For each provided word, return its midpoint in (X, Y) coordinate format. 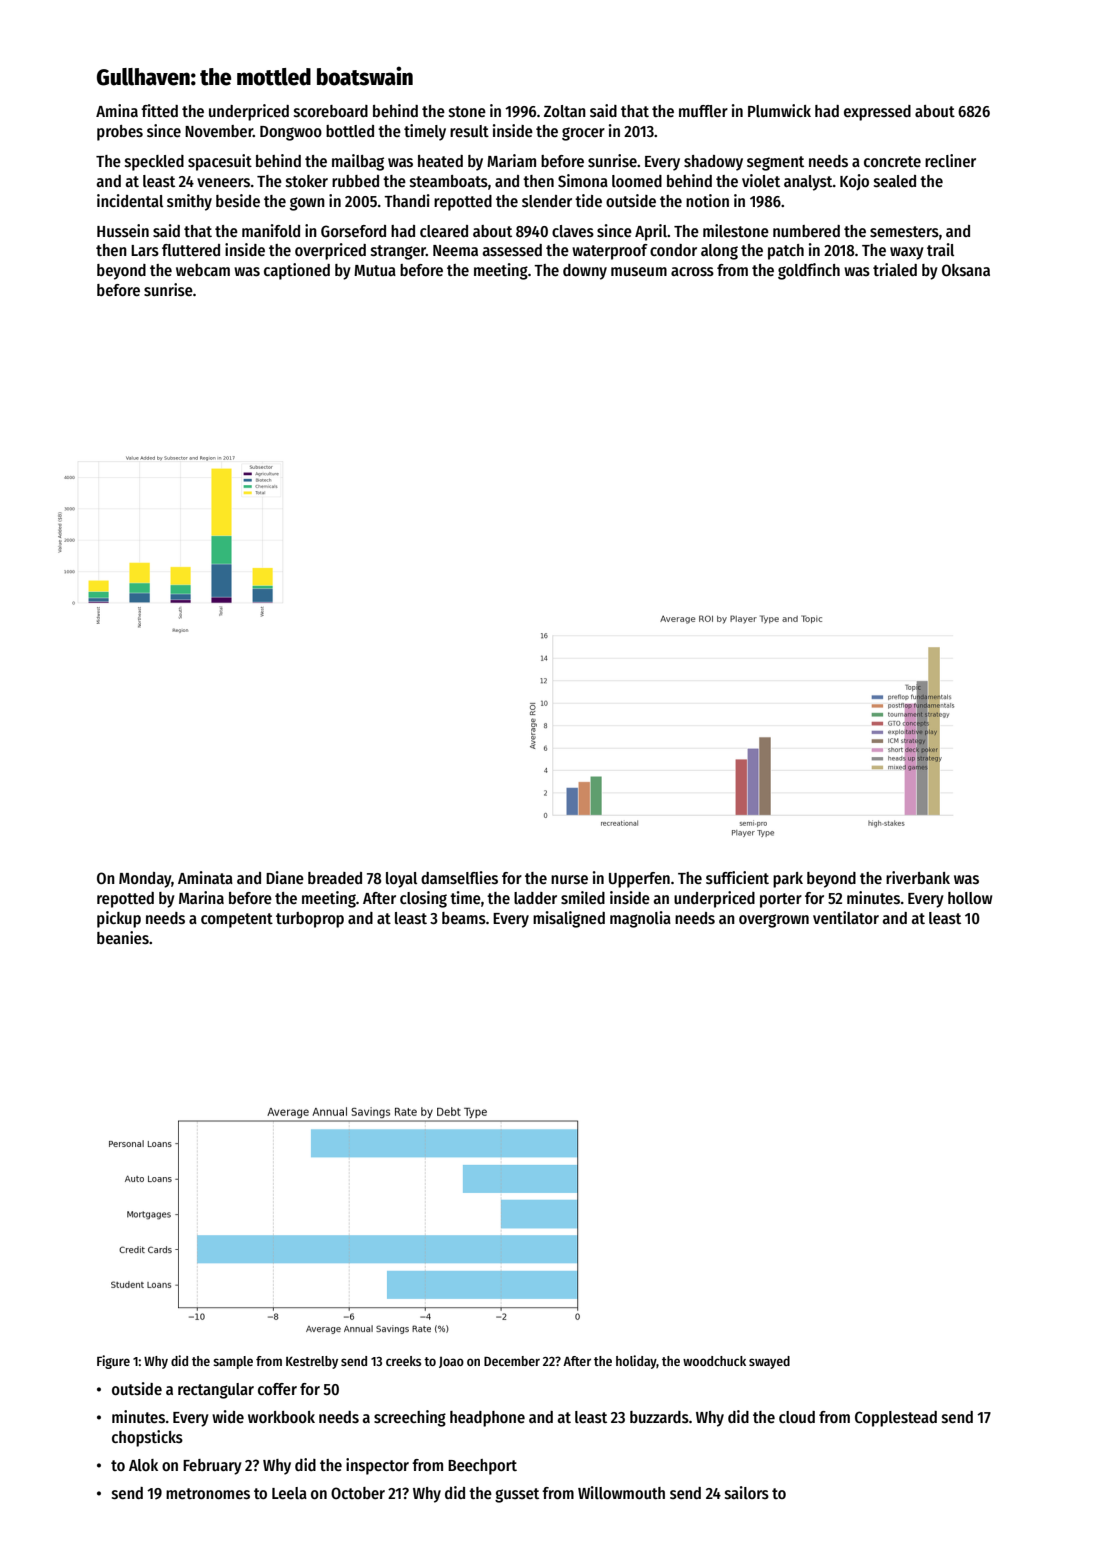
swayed (769, 1362)
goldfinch (809, 271)
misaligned (569, 919)
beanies (123, 938)
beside (238, 201)
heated (440, 161)
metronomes (208, 1494)
